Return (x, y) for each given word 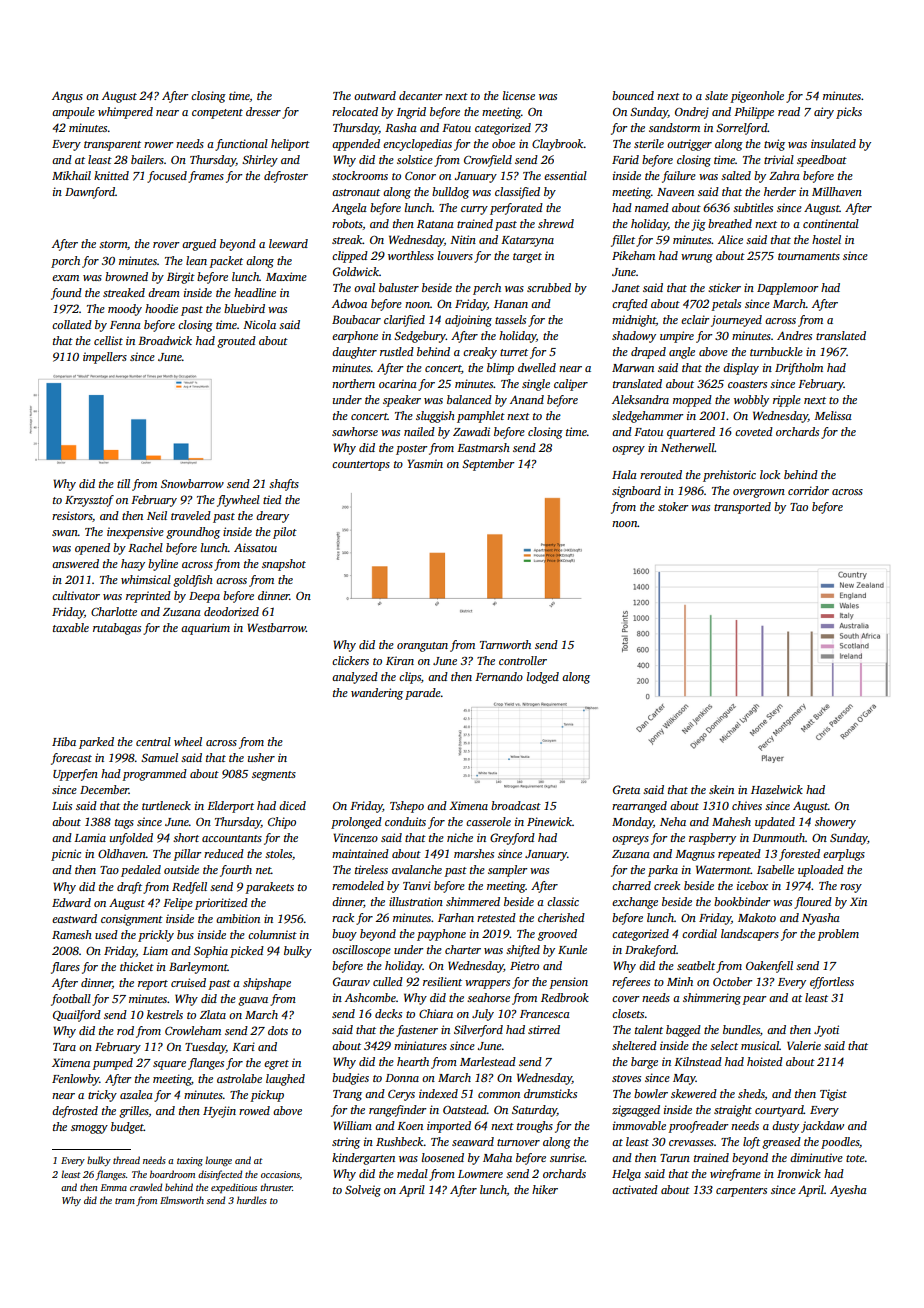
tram (125, 1201)
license (519, 95)
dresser (263, 111)
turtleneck (166, 805)
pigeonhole (757, 97)
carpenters (741, 1192)
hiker (545, 1189)
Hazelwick (777, 789)
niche (460, 837)
